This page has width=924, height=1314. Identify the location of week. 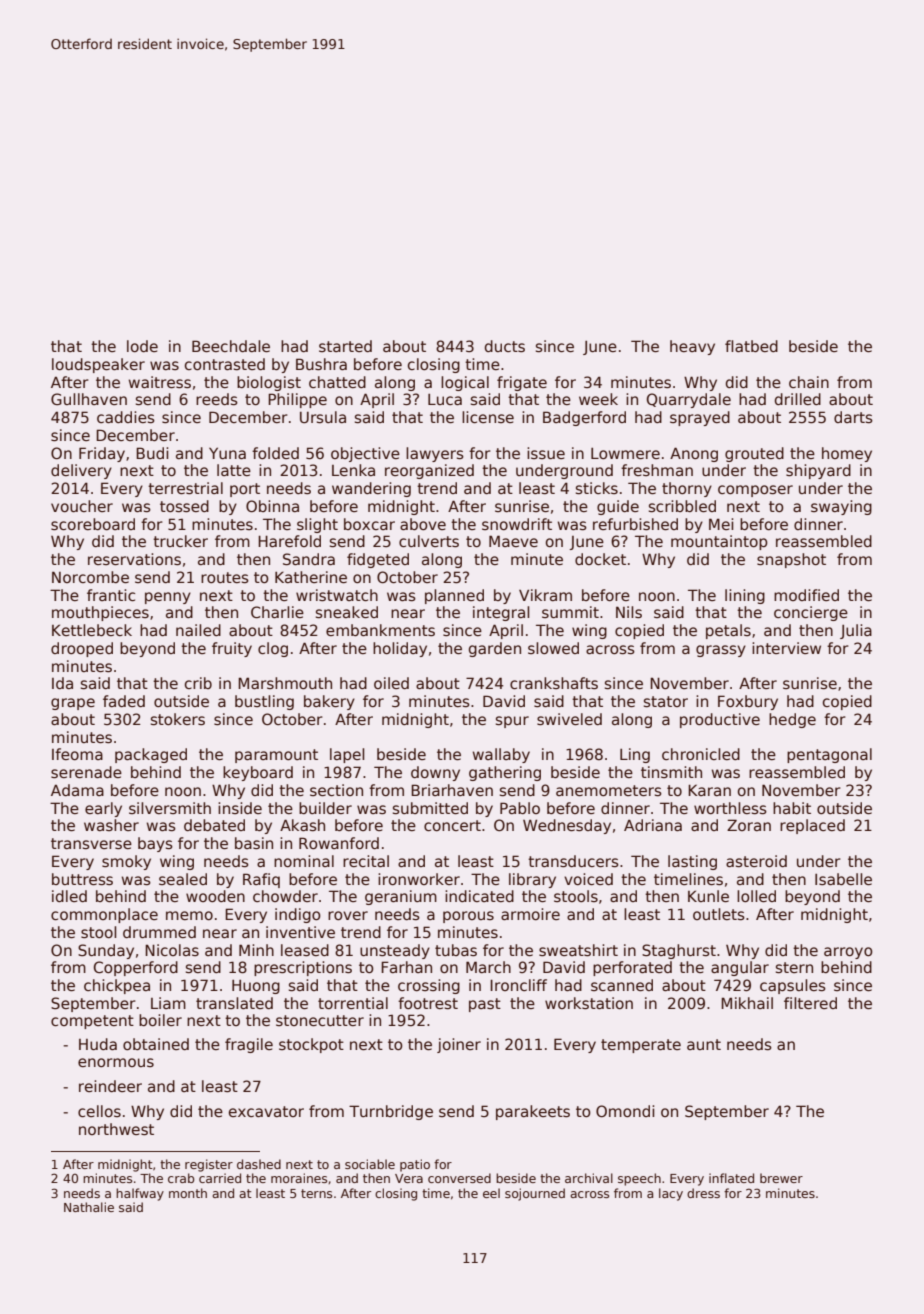
(598, 399).
